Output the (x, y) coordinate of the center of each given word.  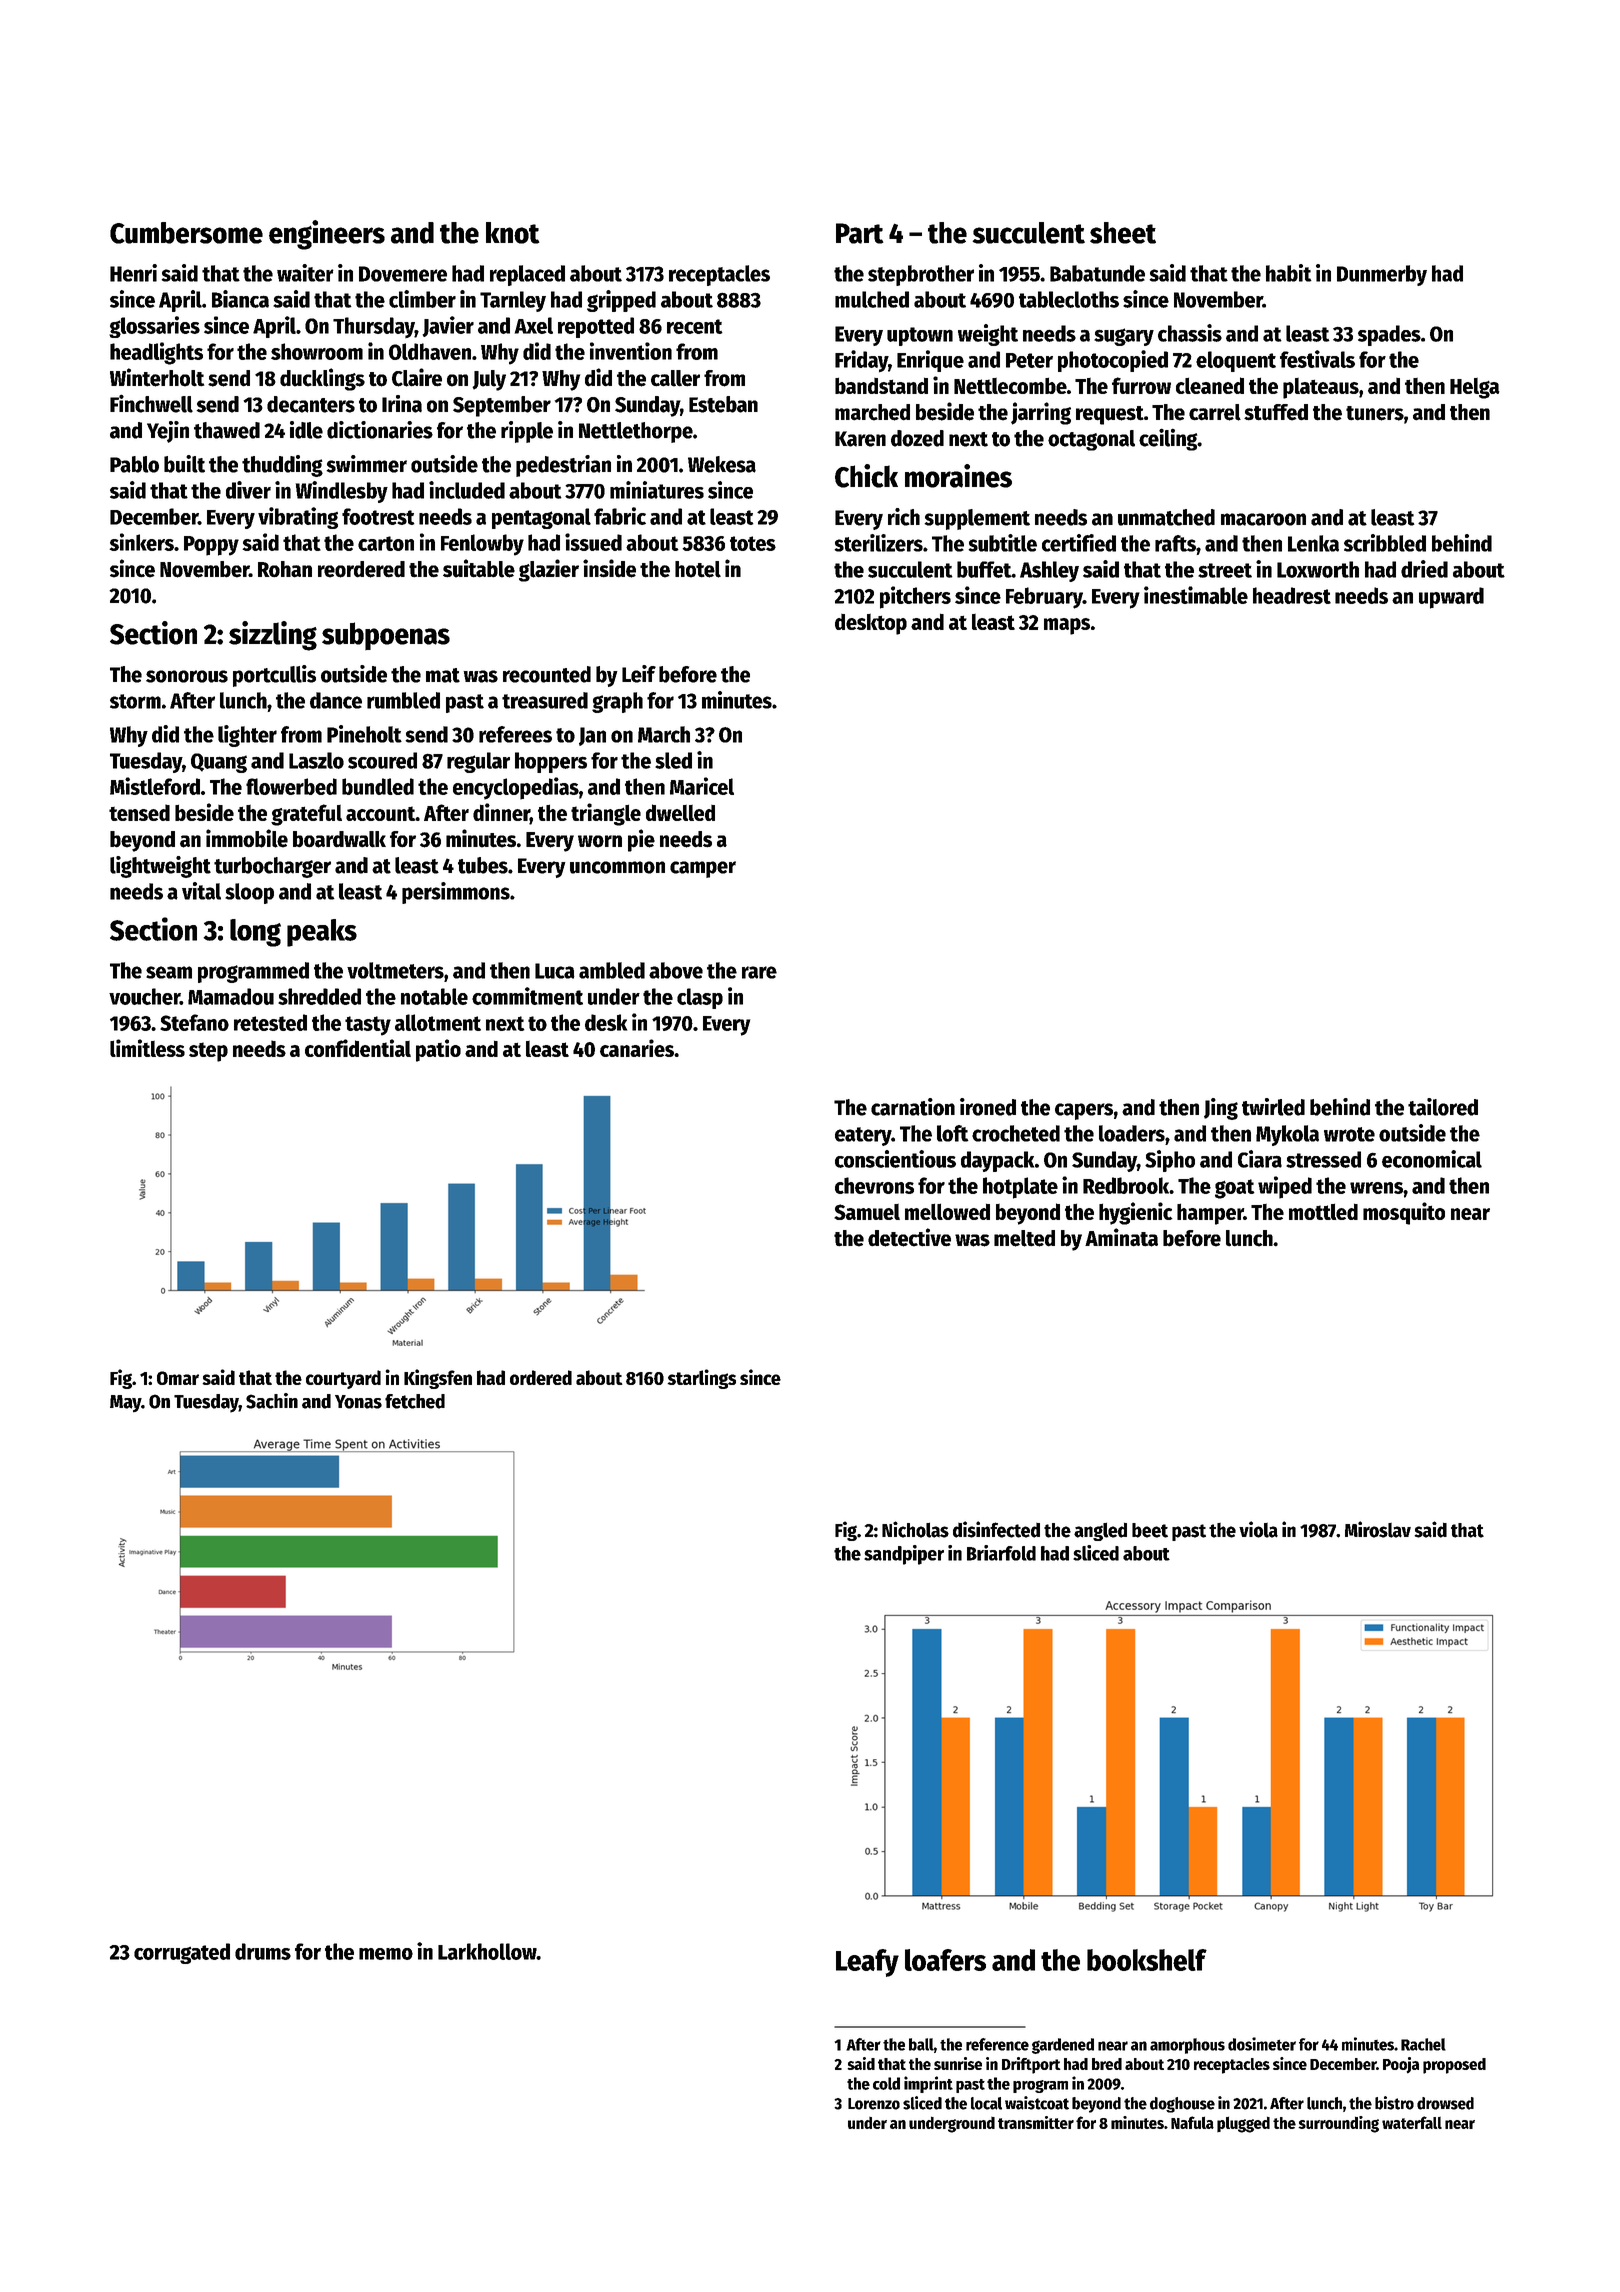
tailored (1443, 1107)
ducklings (322, 379)
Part (860, 233)
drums (263, 1951)
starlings (702, 1379)
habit (1289, 273)
